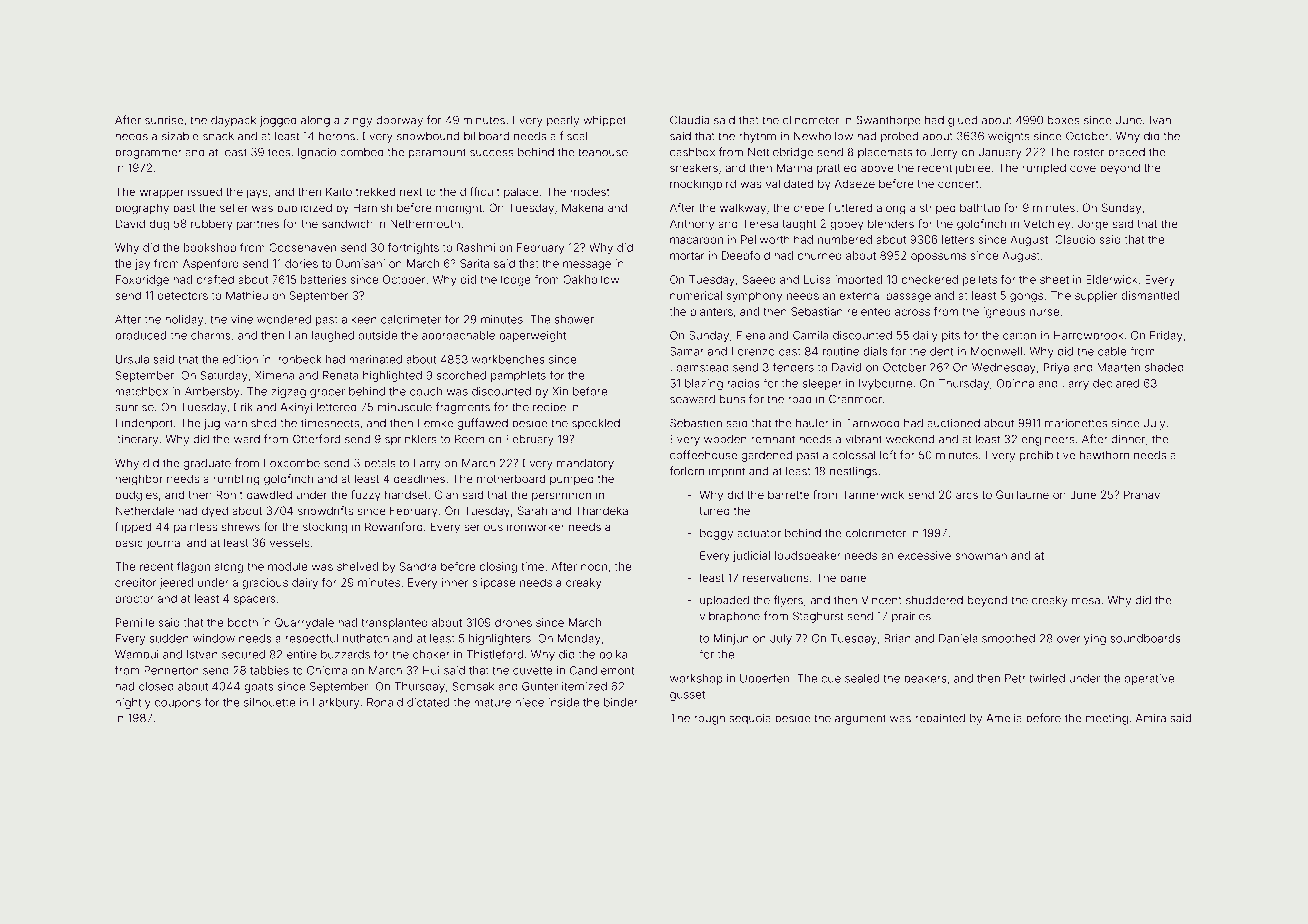 The image size is (1308, 924). I want to click on daypack, so click(233, 121).
